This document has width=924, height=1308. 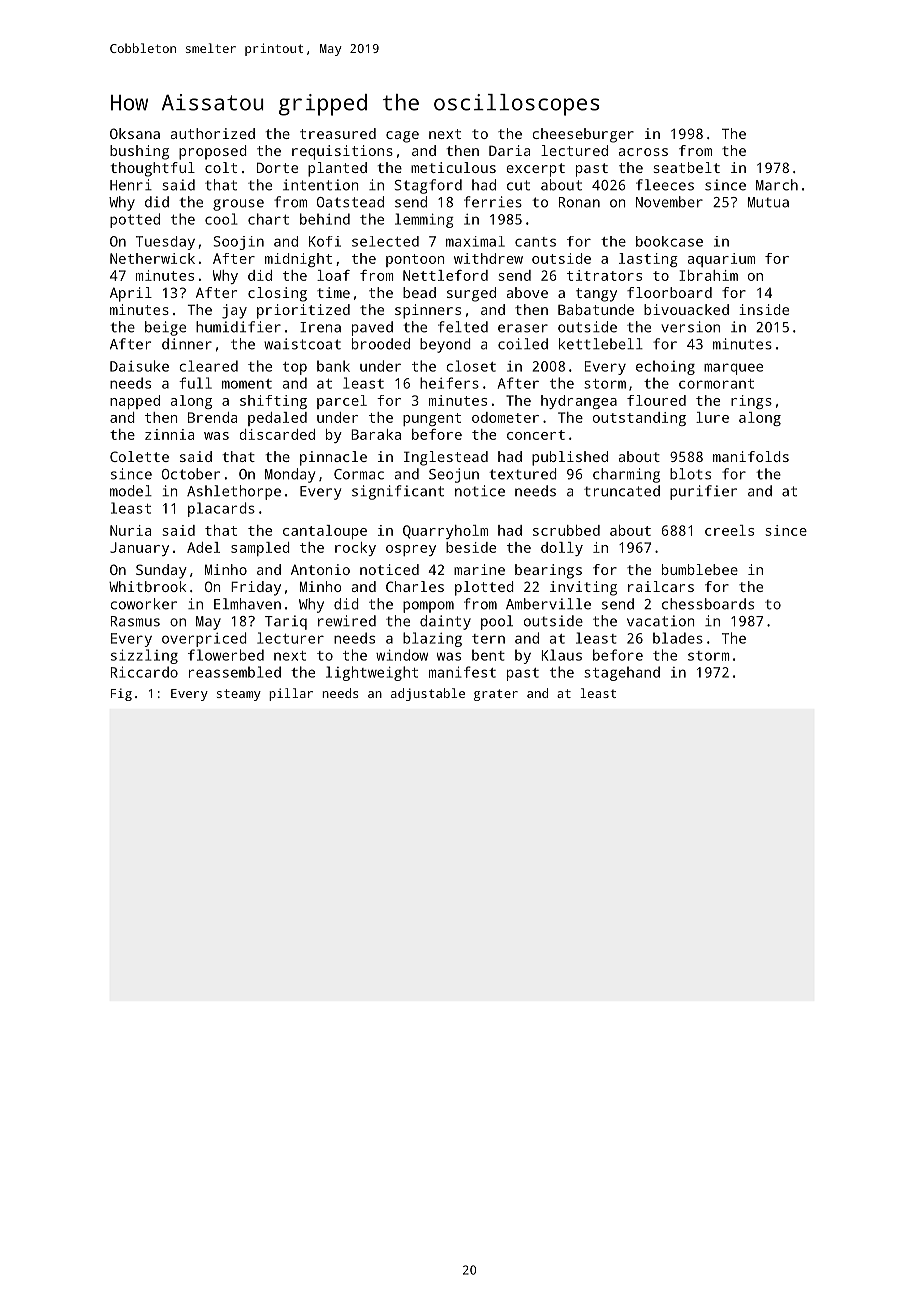 I want to click on bookcase, so click(x=669, y=241).
